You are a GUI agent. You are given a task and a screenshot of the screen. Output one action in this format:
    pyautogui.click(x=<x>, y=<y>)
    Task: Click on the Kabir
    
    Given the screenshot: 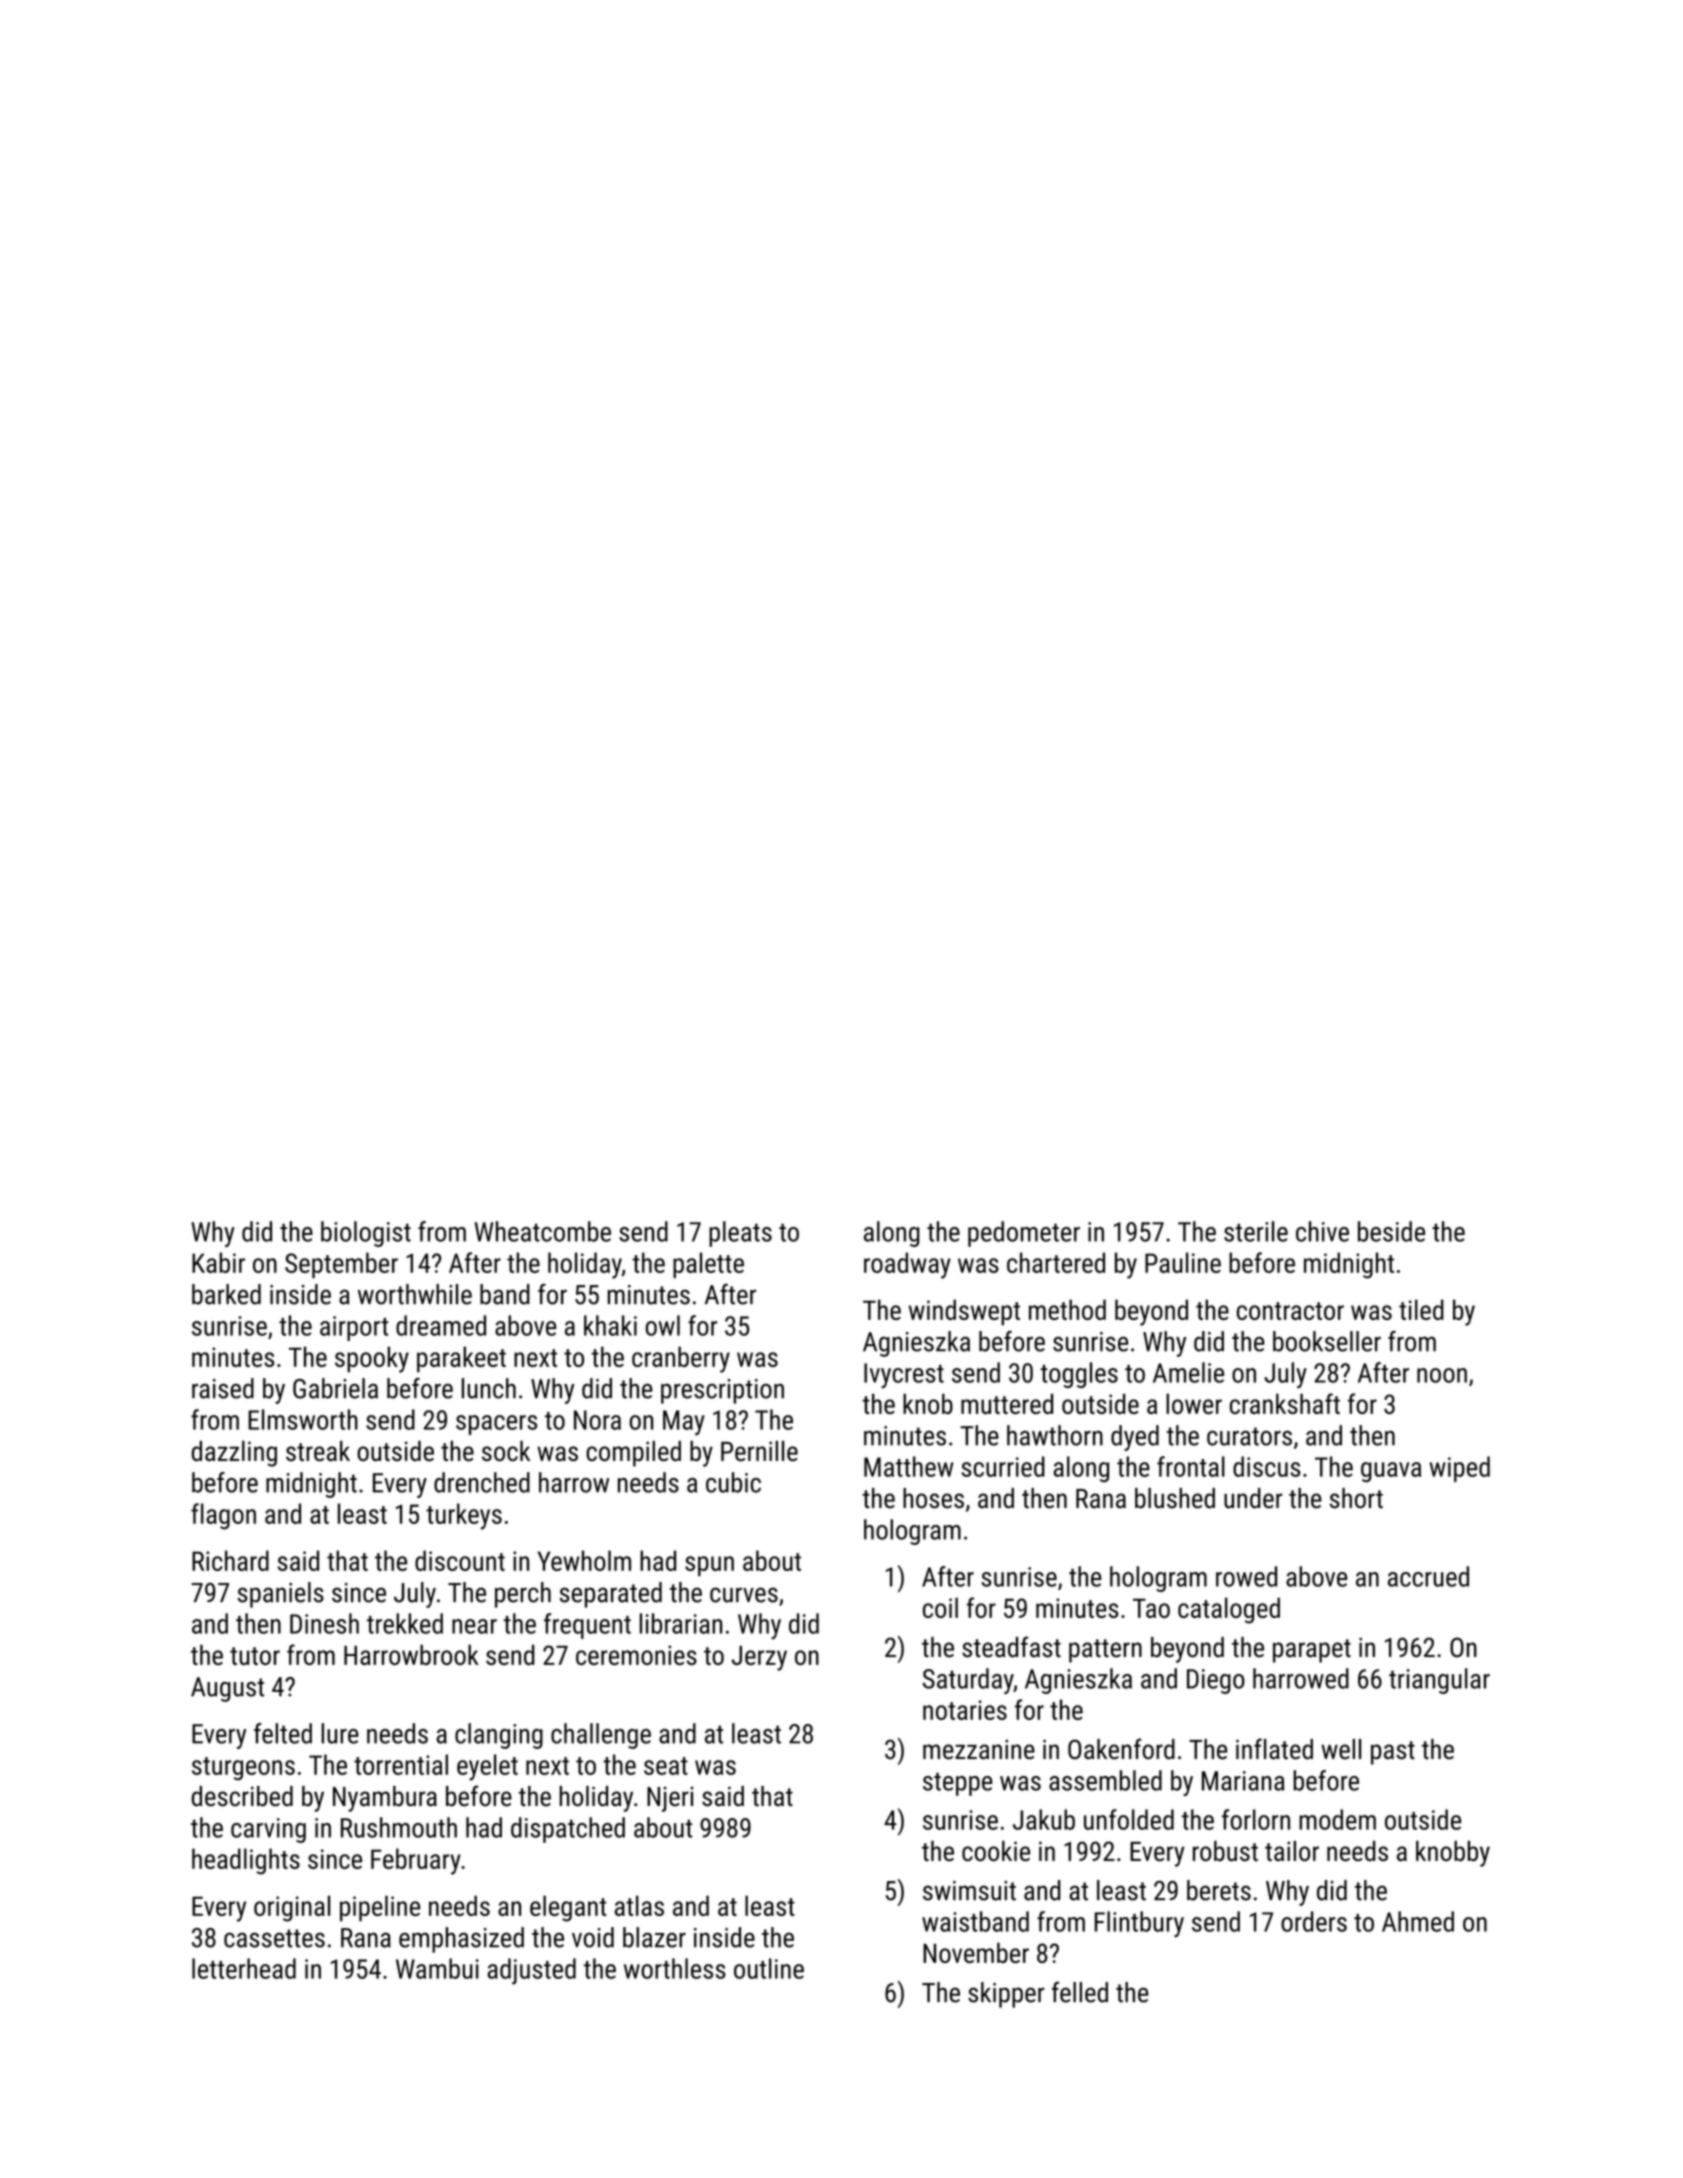 What is the action you would take?
    pyautogui.click(x=218, y=1262)
